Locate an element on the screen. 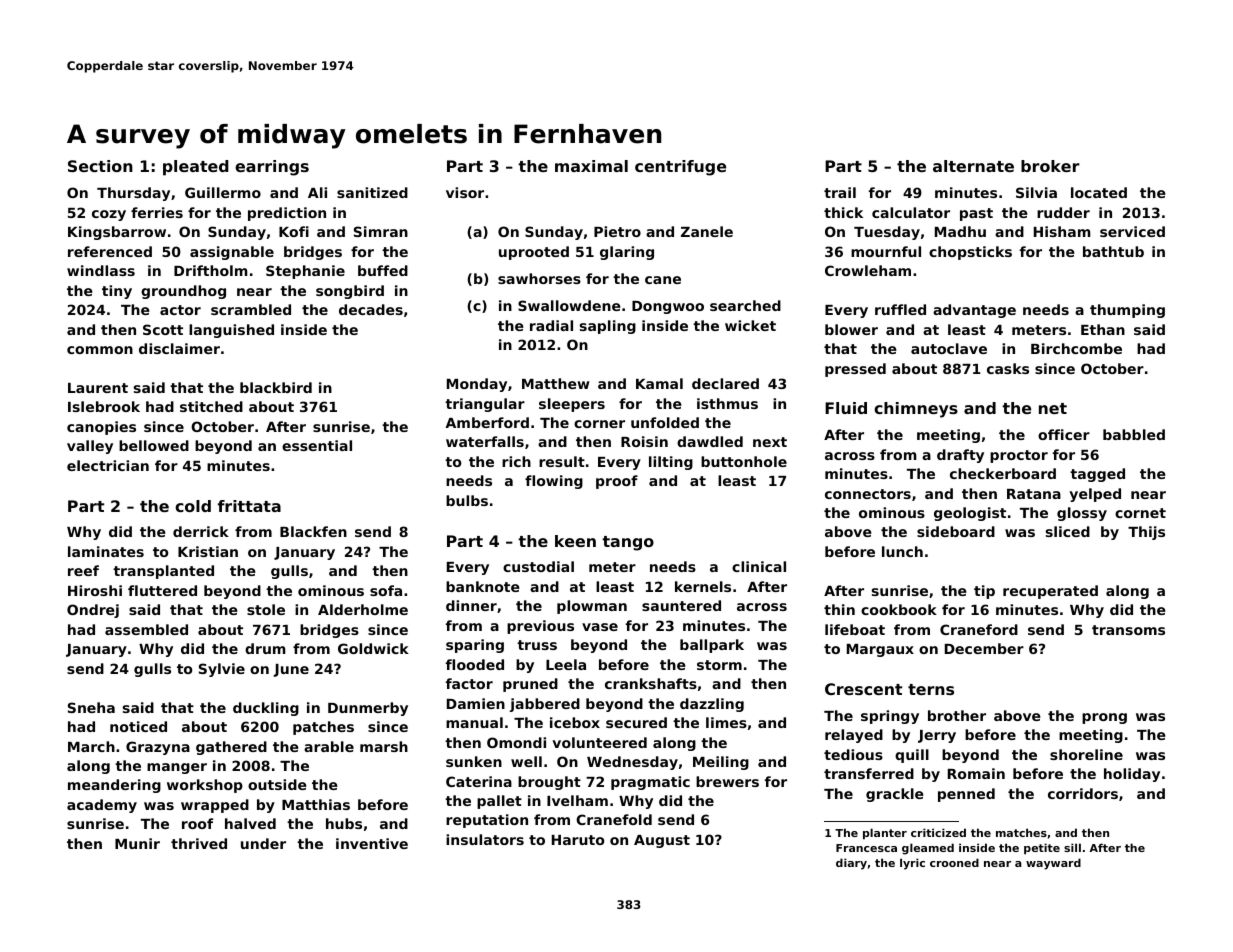 This screenshot has height=952, width=1233. essential is located at coordinates (317, 445).
